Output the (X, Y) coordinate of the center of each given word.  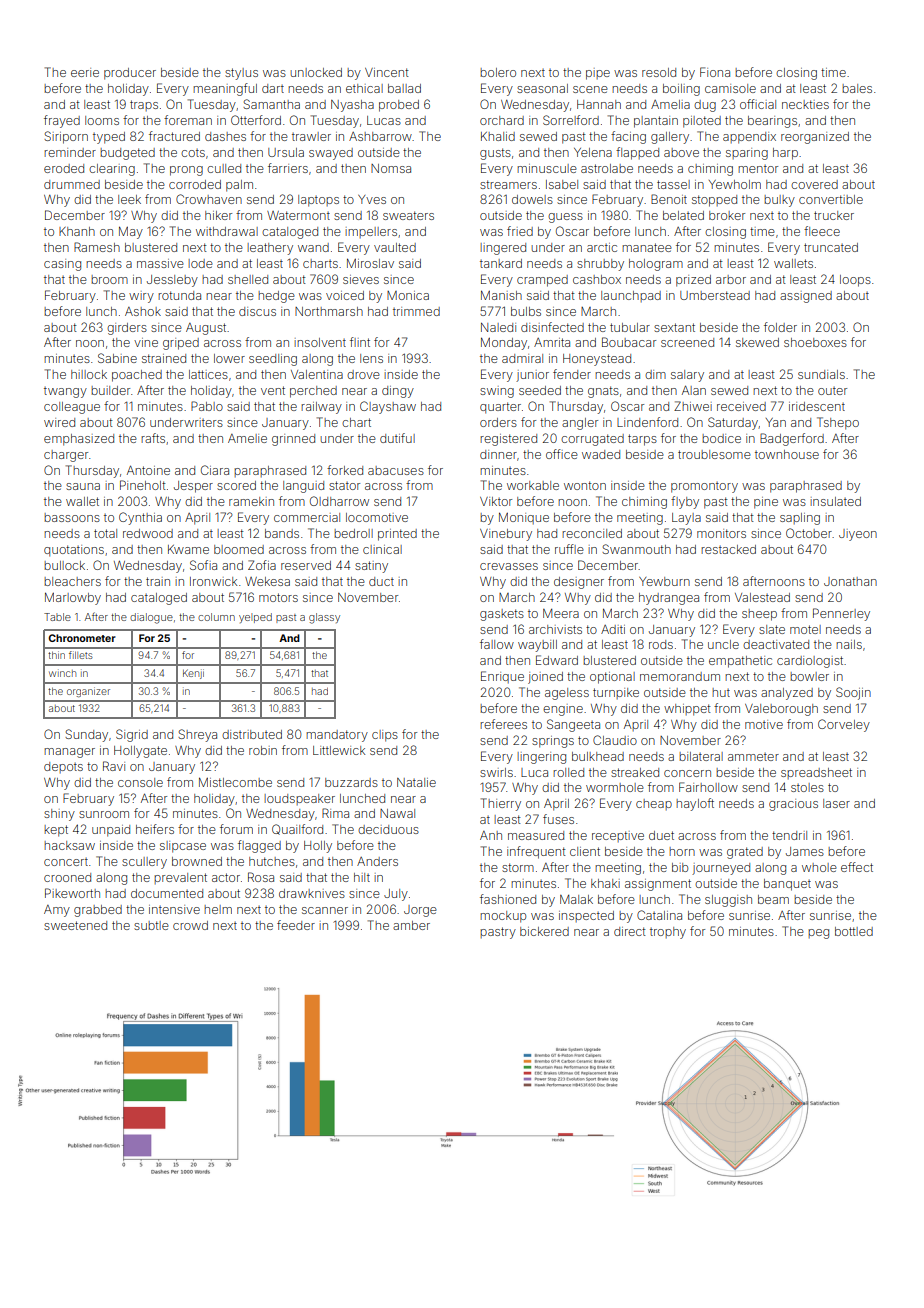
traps (144, 105)
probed (399, 106)
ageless (567, 694)
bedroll (353, 533)
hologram (656, 265)
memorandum (680, 676)
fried (520, 231)
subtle (151, 925)
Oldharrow (339, 501)
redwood (148, 533)
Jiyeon (858, 535)
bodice (721, 438)
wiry (141, 297)
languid (303, 487)
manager (69, 753)
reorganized (815, 138)
